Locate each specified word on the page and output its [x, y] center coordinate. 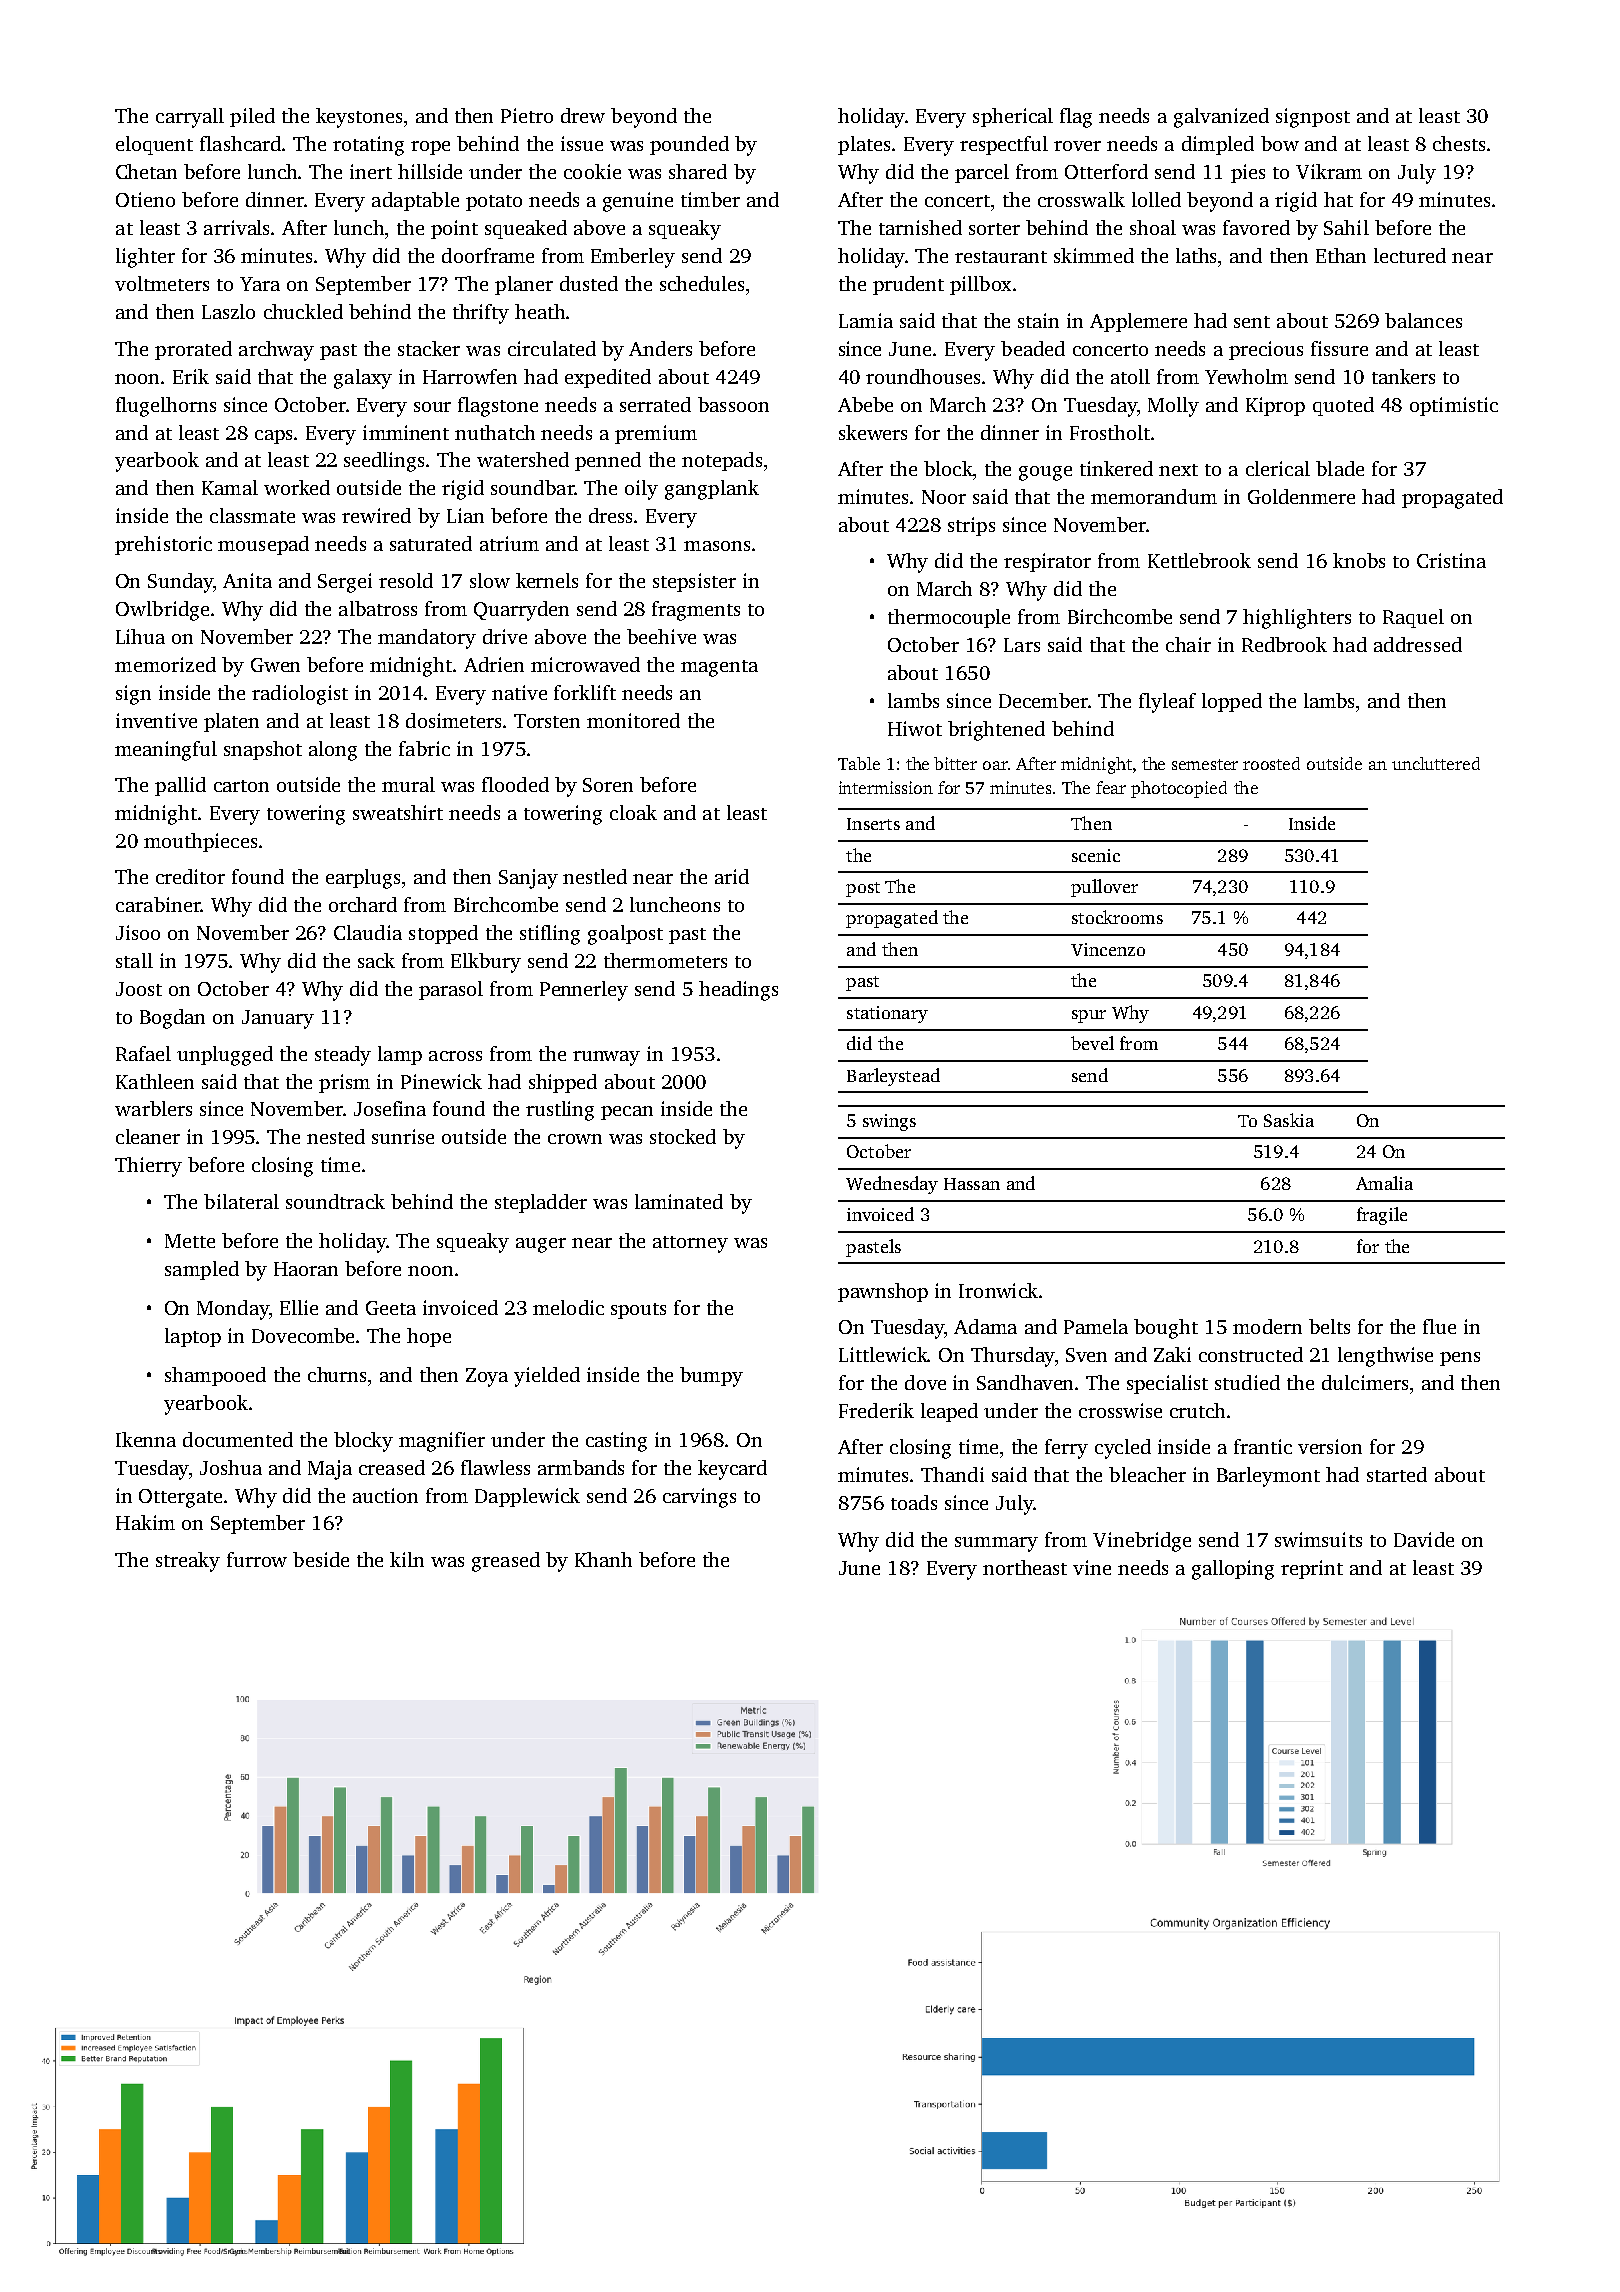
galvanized [1221, 118]
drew [583, 115]
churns [337, 1374]
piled [252, 117]
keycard [732, 1470]
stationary [887, 1014]
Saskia [1289, 1120]
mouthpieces [200, 842]
